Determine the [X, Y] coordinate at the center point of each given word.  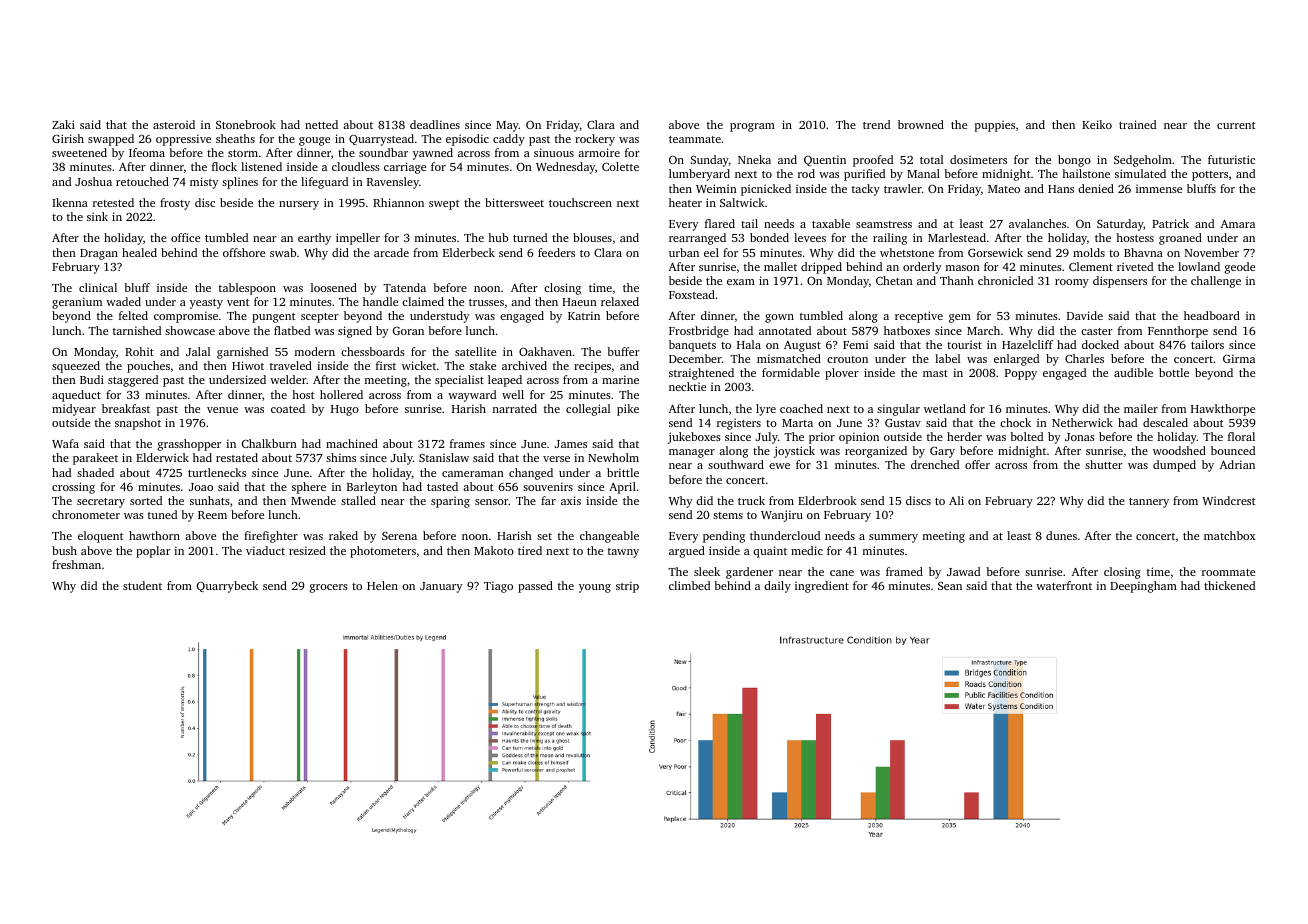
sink [97, 216]
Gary [942, 452]
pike [628, 410]
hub [498, 237]
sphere [309, 488]
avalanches [1037, 223]
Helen [382, 585]
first [386, 365]
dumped [1174, 466]
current [1236, 125]
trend [876, 124]
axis [571, 500]
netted [321, 124]
